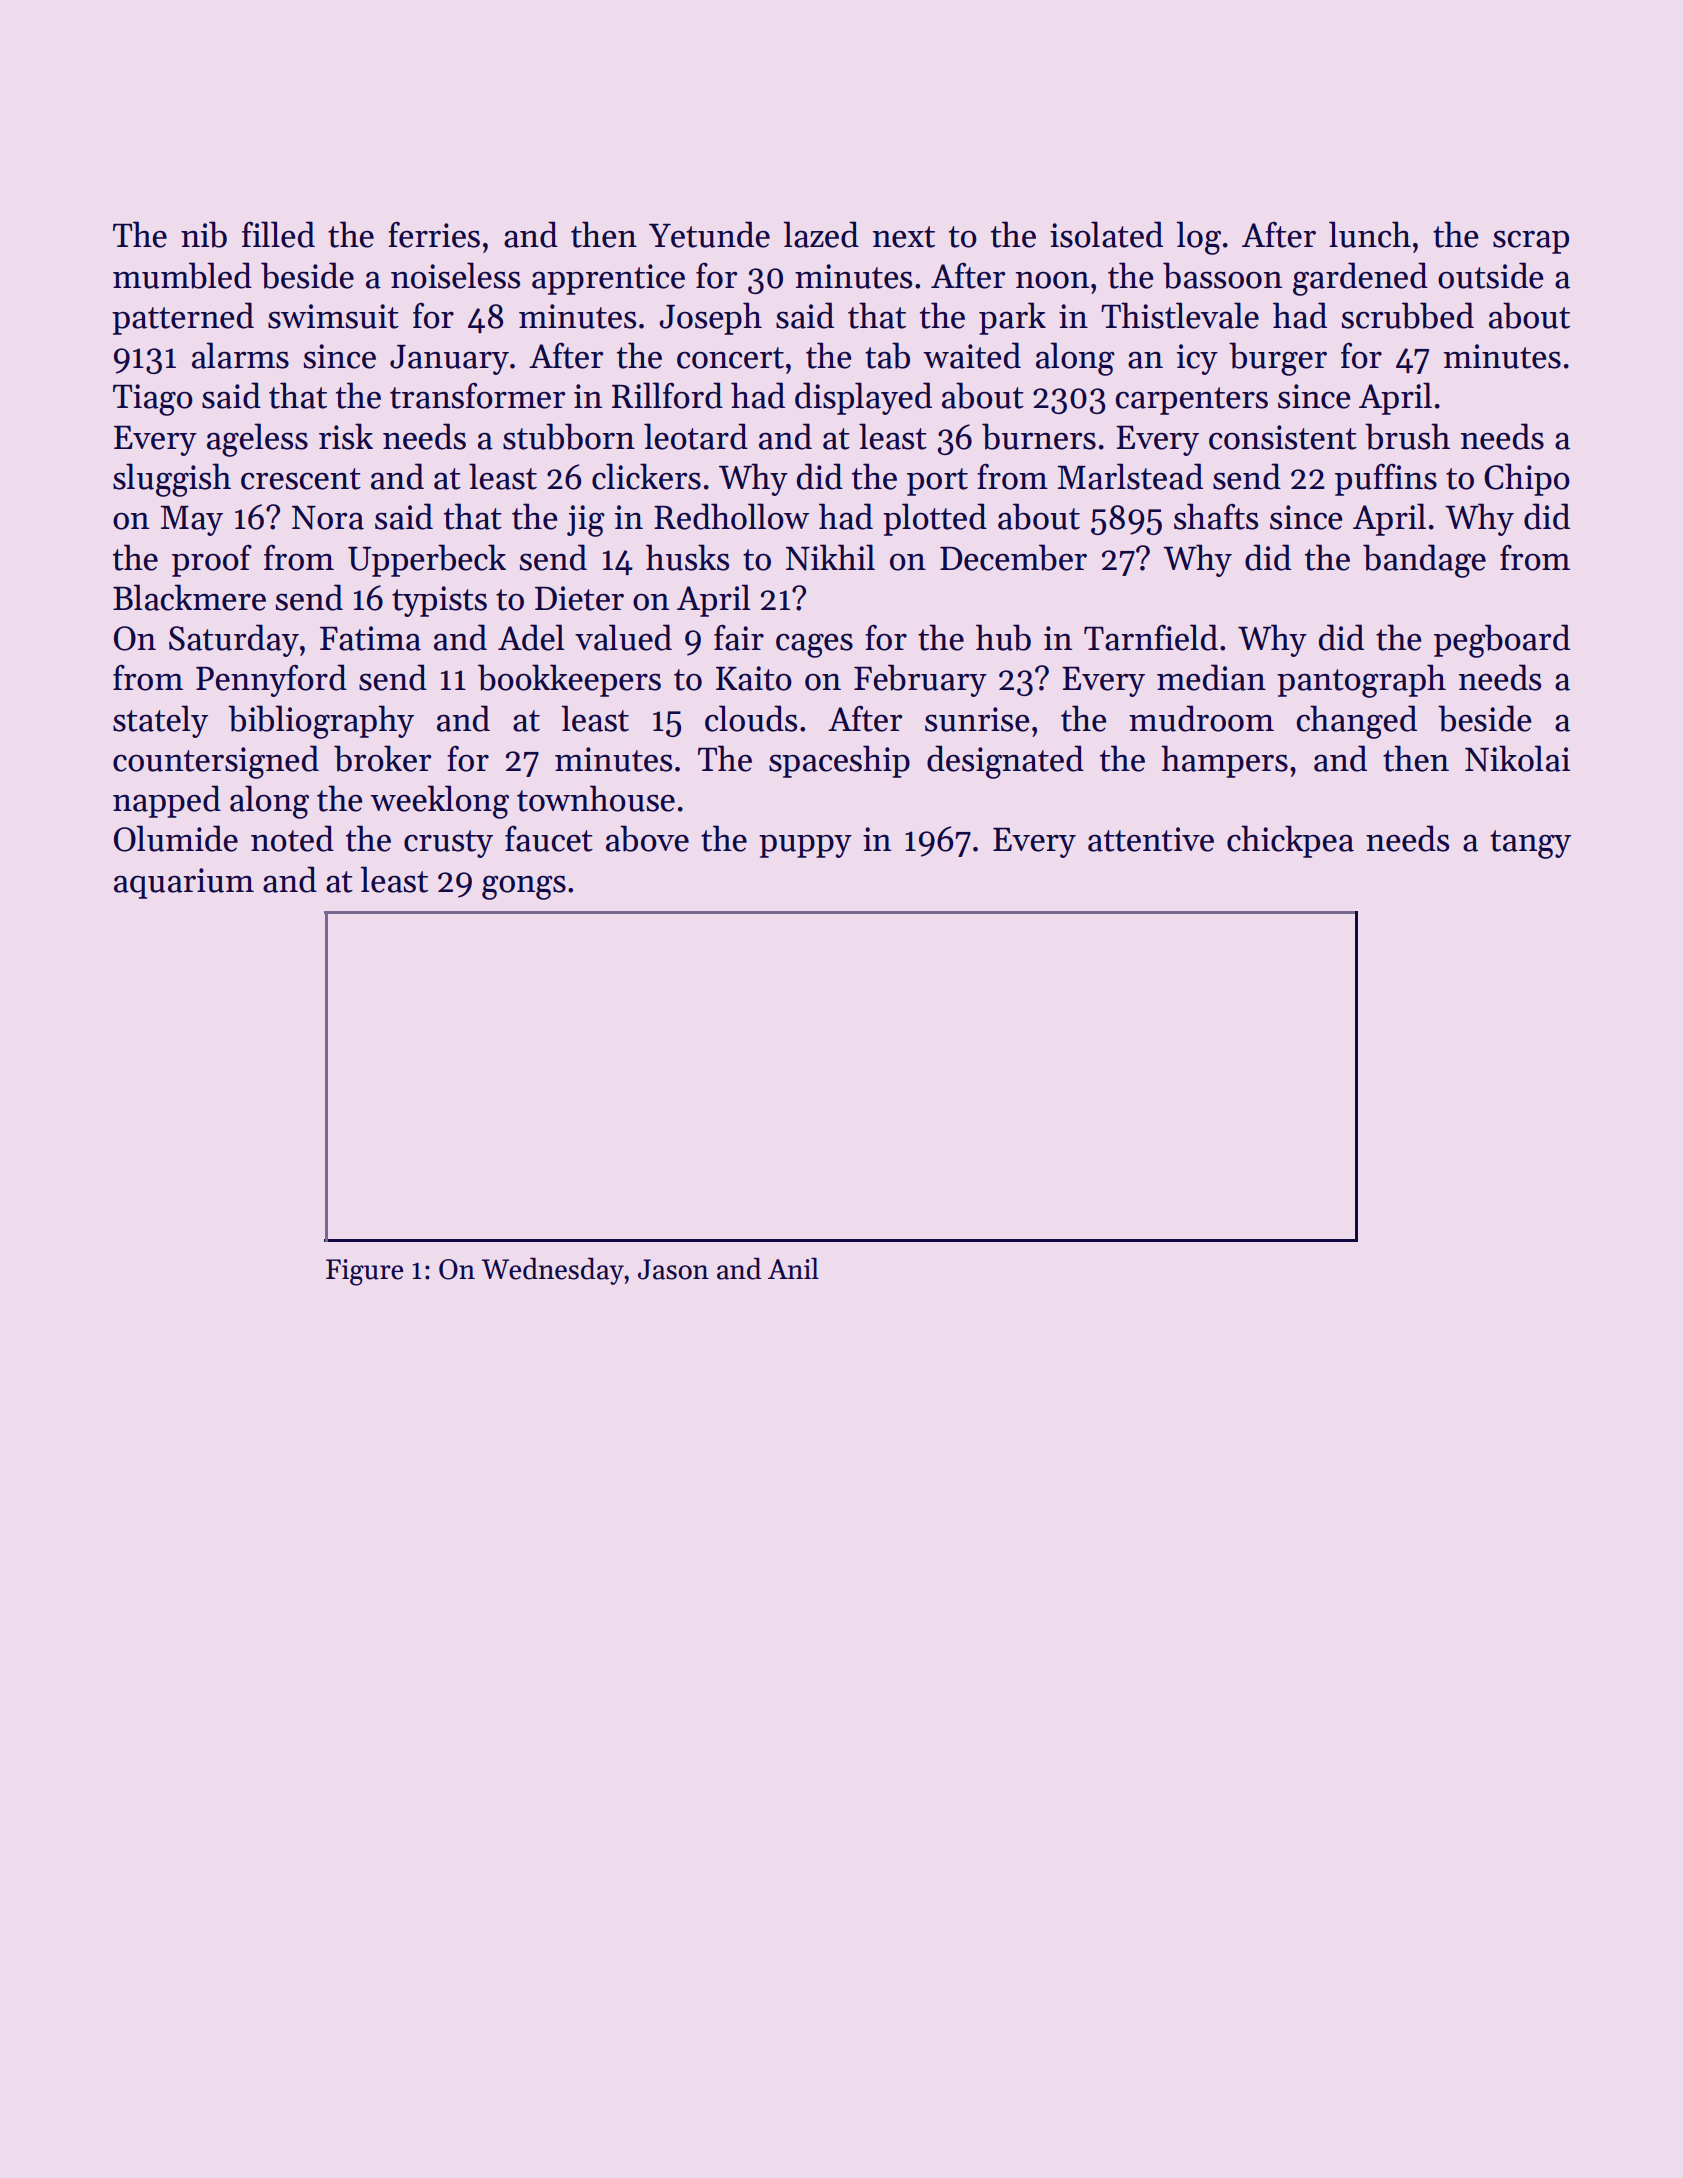  Describe the element at coordinates (434, 235) in the page. I see `ferries` at that location.
